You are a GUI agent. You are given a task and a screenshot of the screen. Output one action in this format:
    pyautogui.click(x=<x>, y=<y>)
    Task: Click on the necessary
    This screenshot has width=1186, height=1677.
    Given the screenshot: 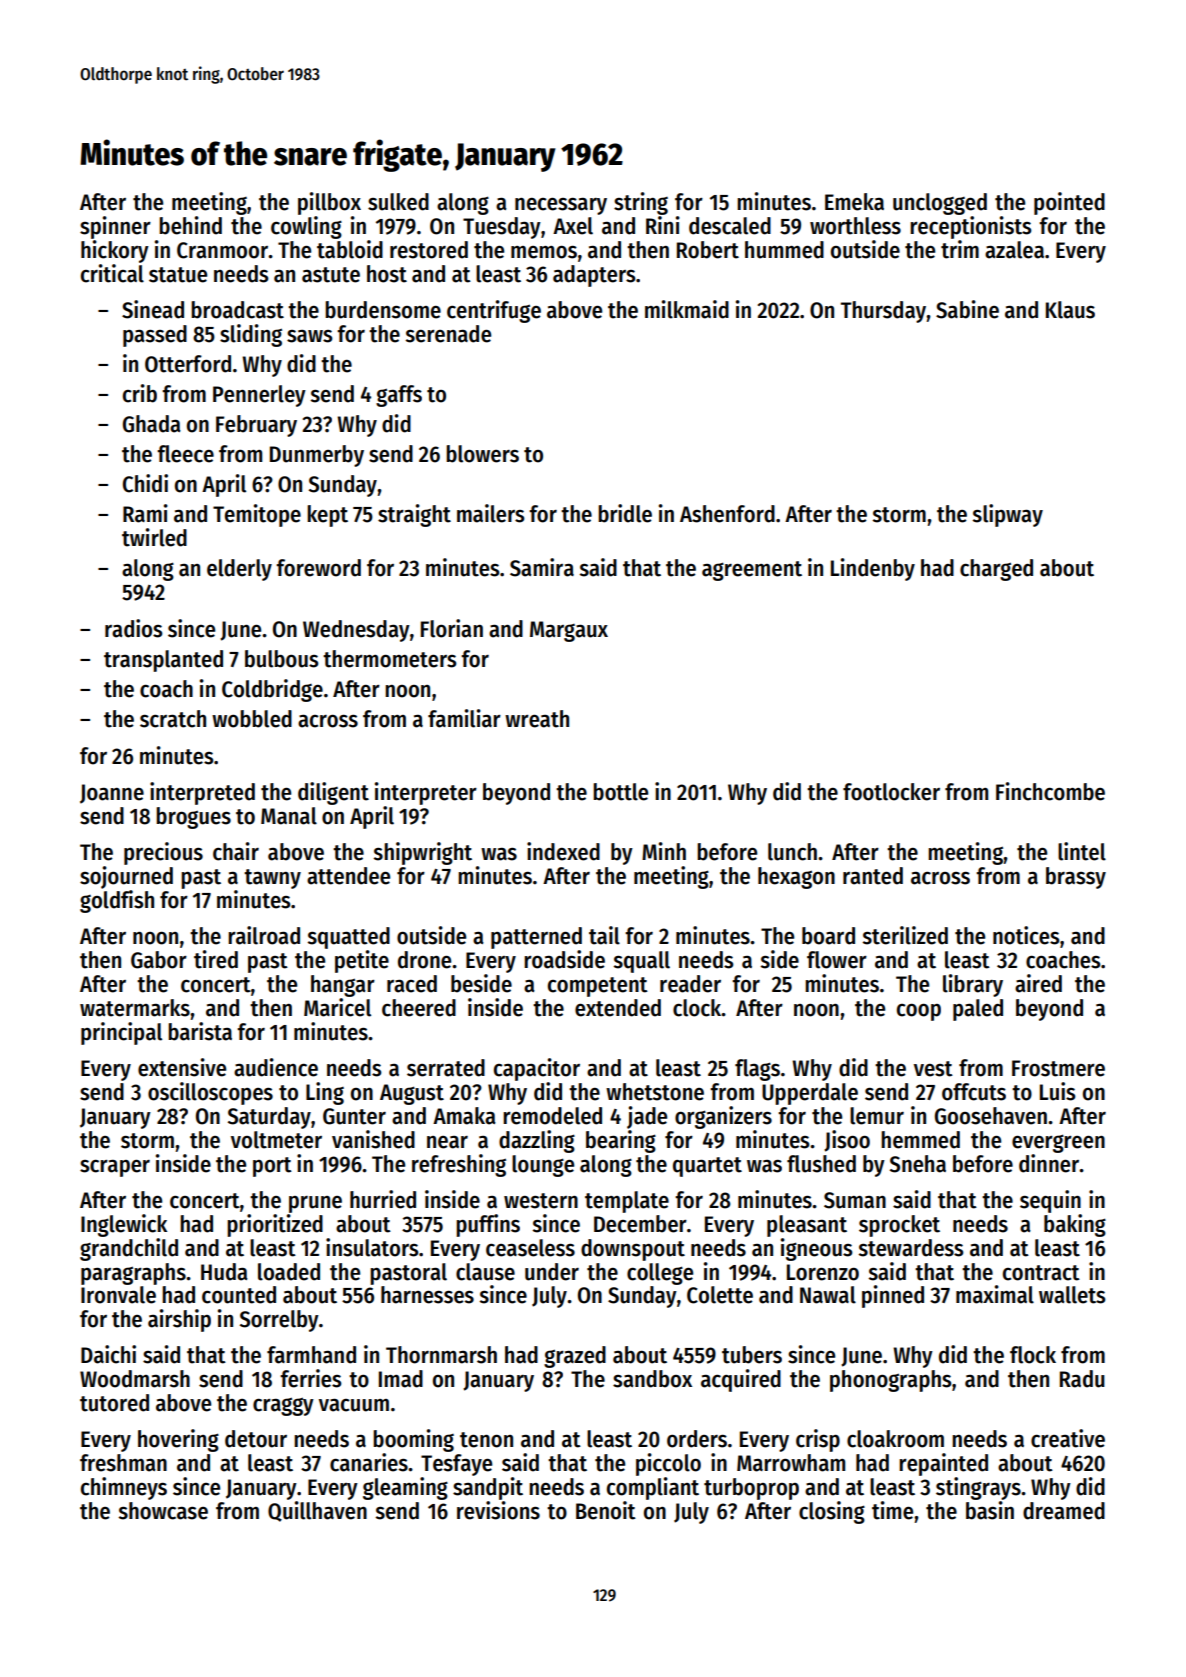 What is the action you would take?
    pyautogui.click(x=561, y=206)
